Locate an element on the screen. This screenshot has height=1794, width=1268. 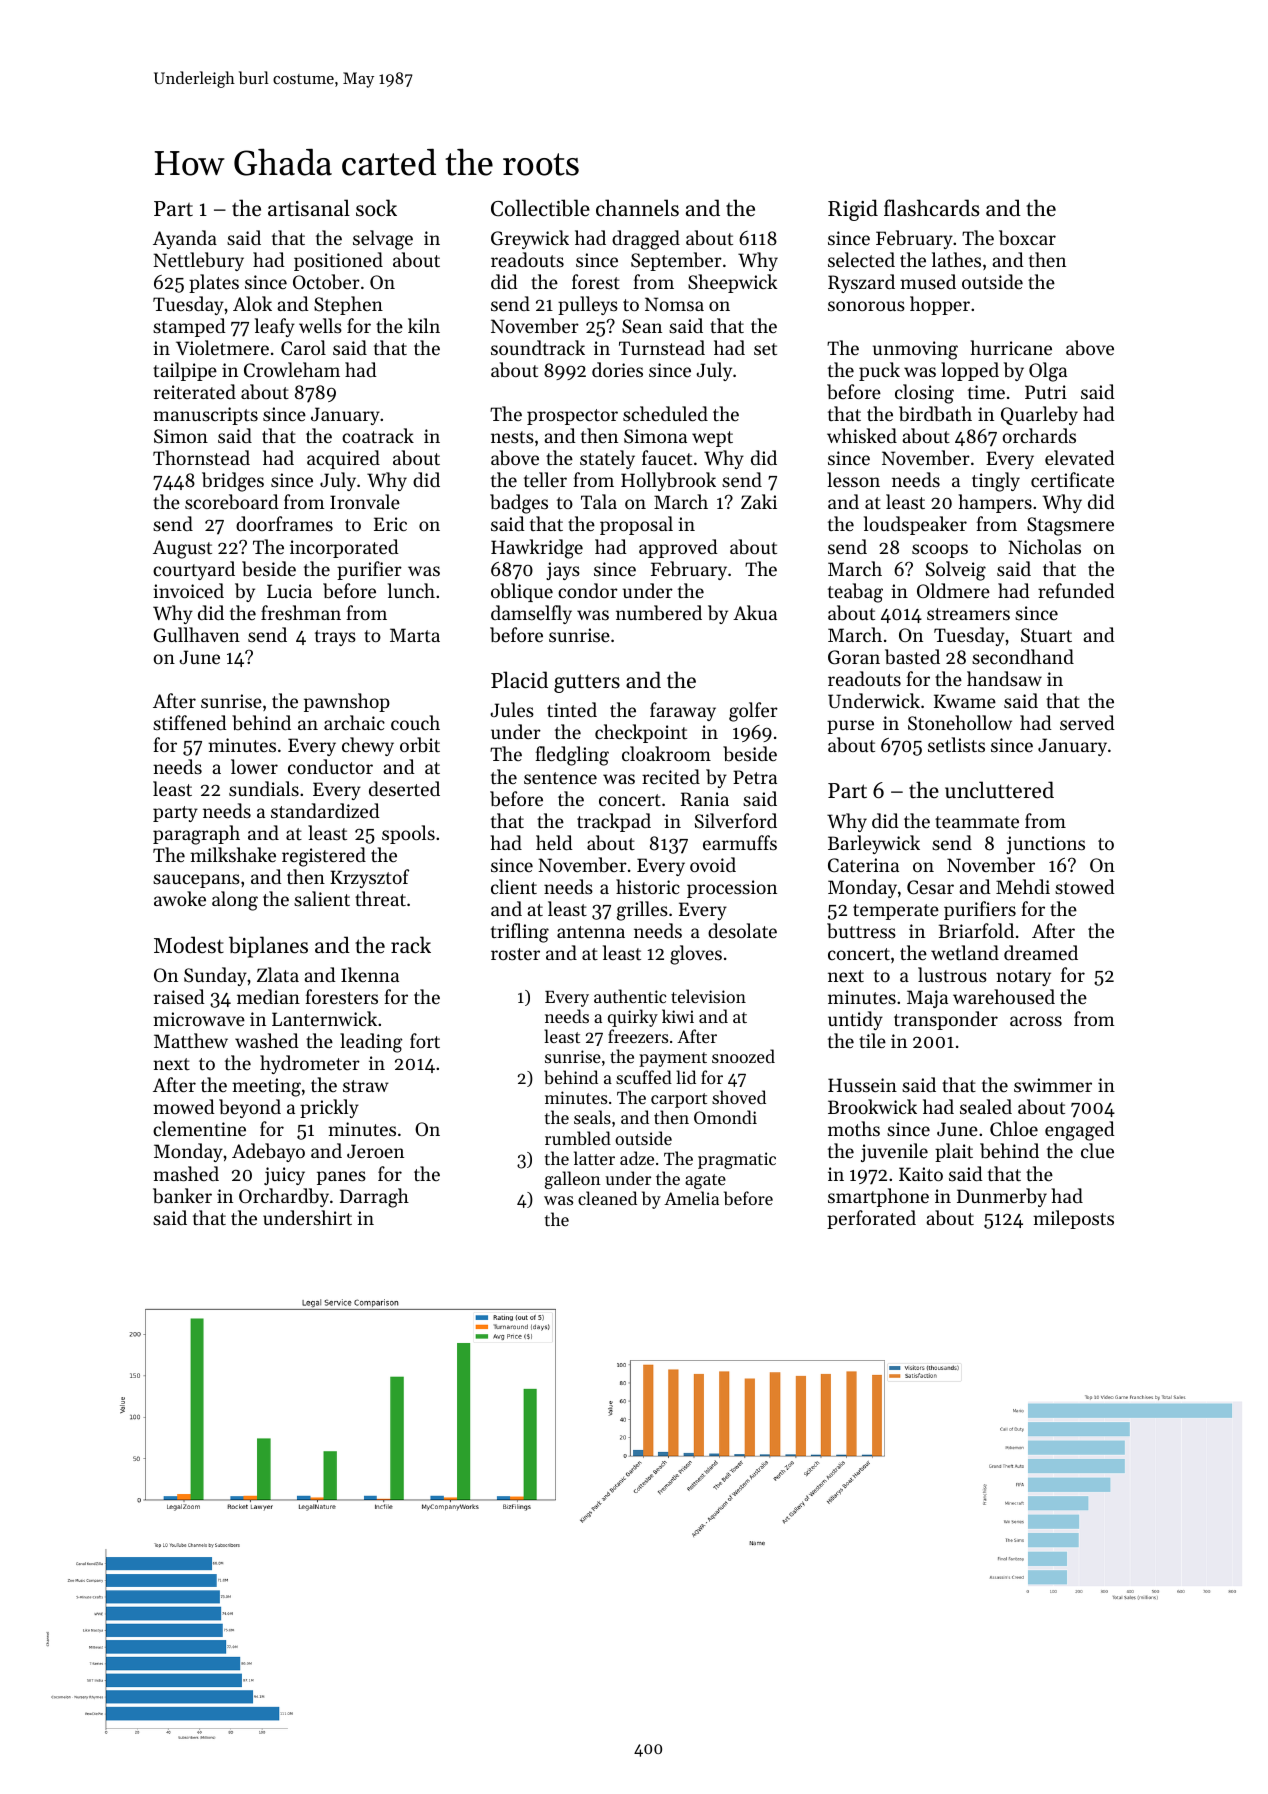
banker is located at coordinates (182, 1196).
